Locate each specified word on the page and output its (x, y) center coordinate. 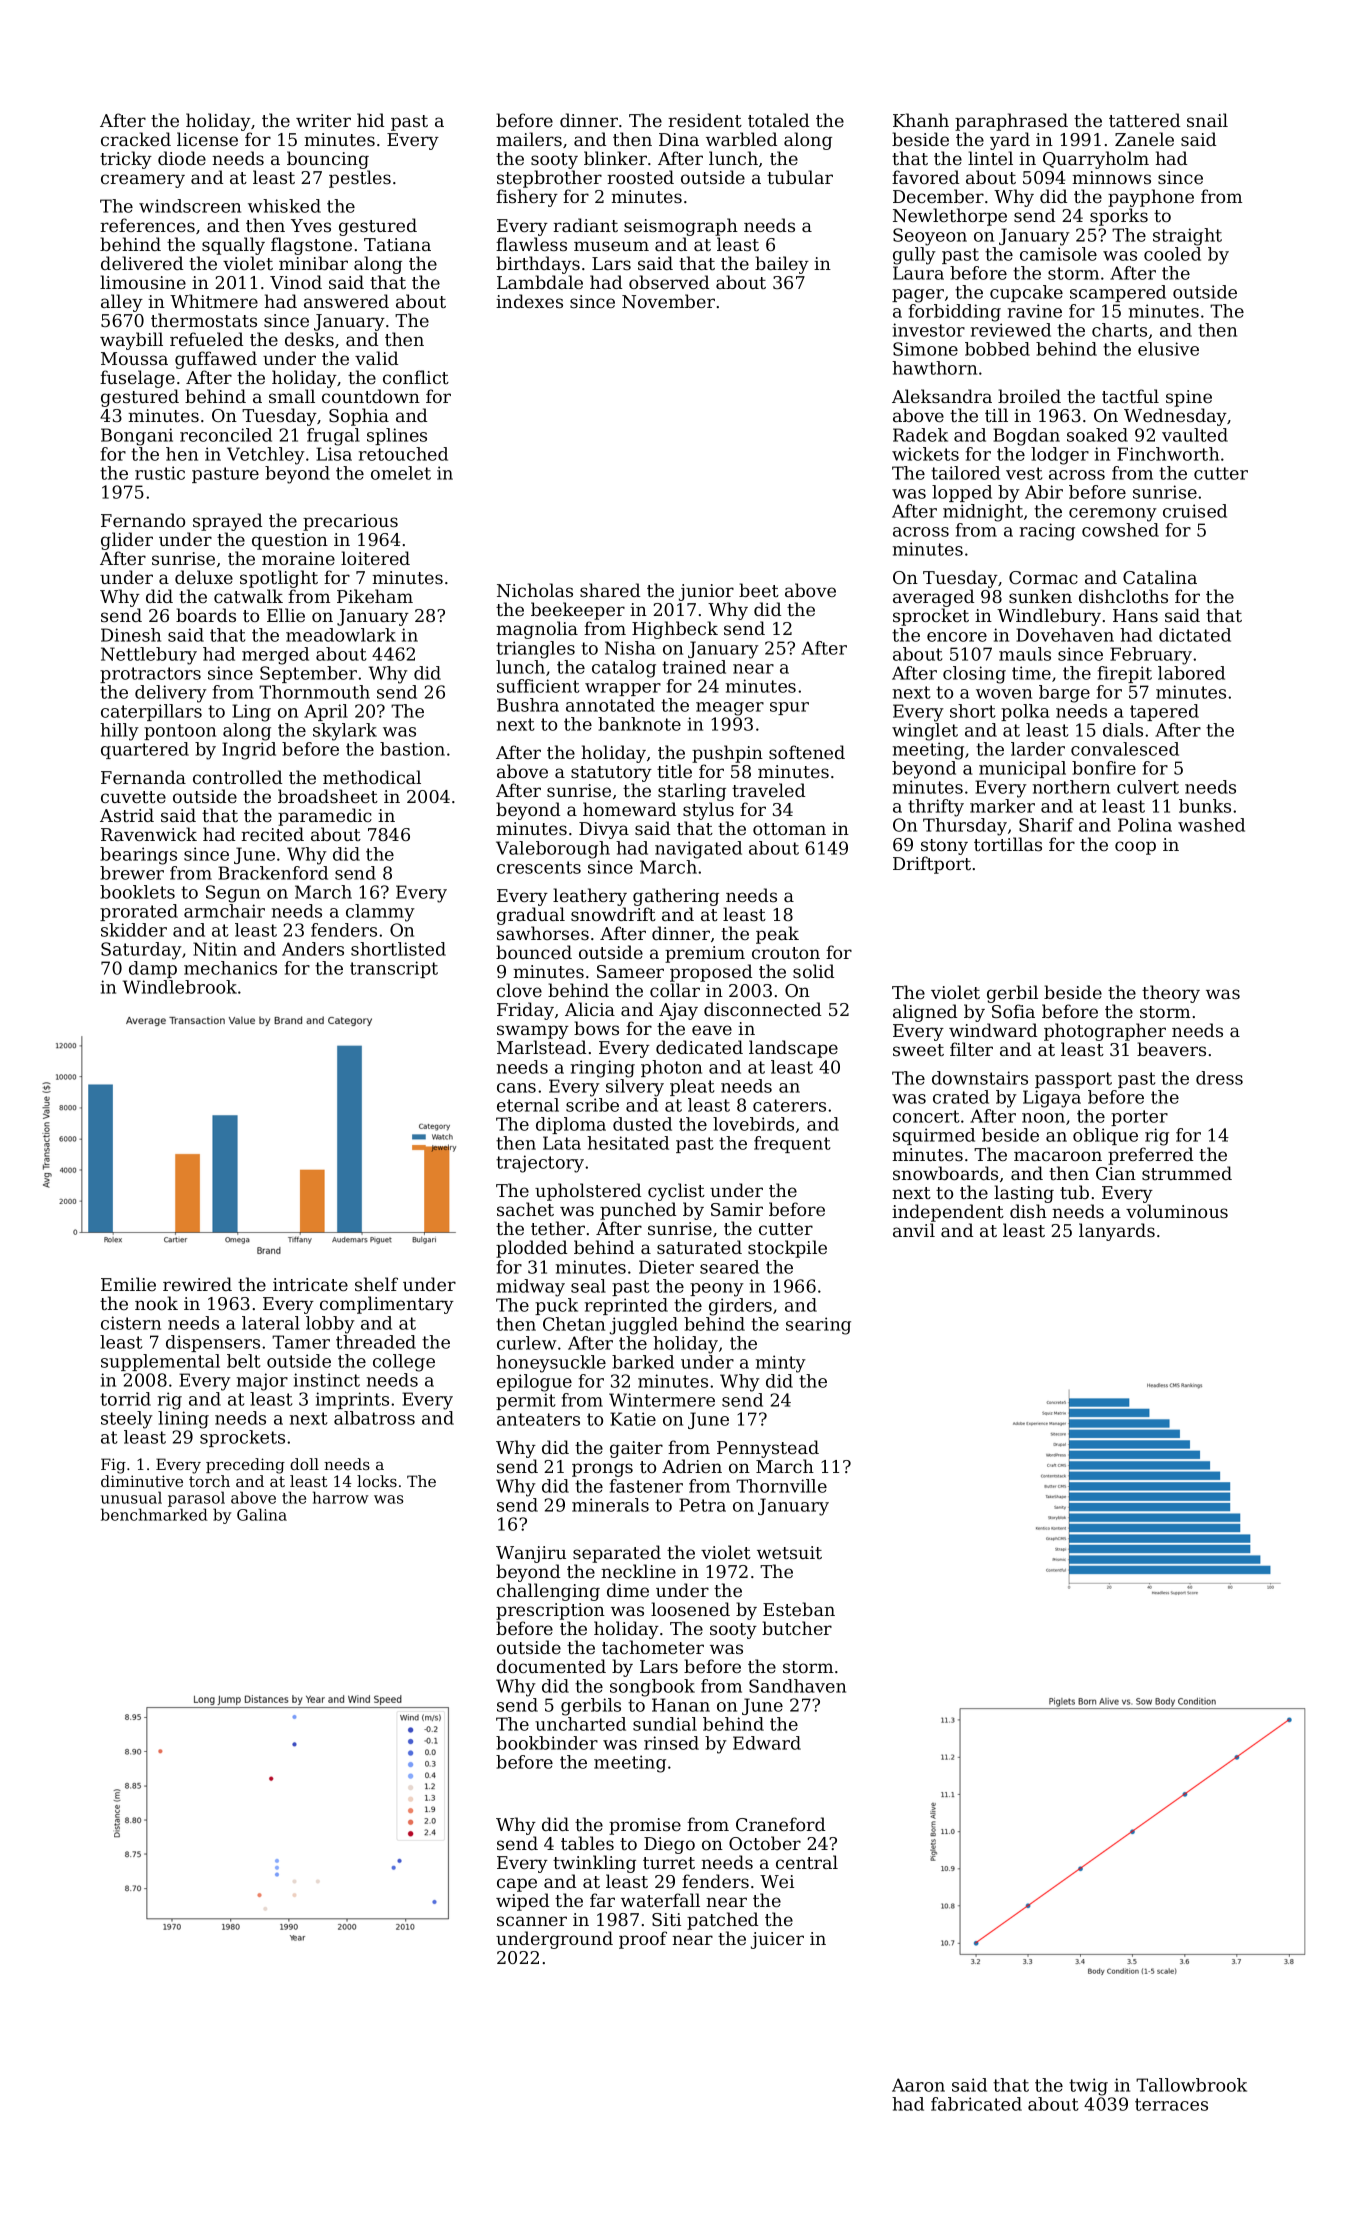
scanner (532, 1921)
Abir (1044, 492)
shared (610, 590)
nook (156, 1303)
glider (127, 541)
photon (671, 1068)
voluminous (1177, 1211)
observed (669, 282)
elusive (1168, 349)
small (292, 396)
